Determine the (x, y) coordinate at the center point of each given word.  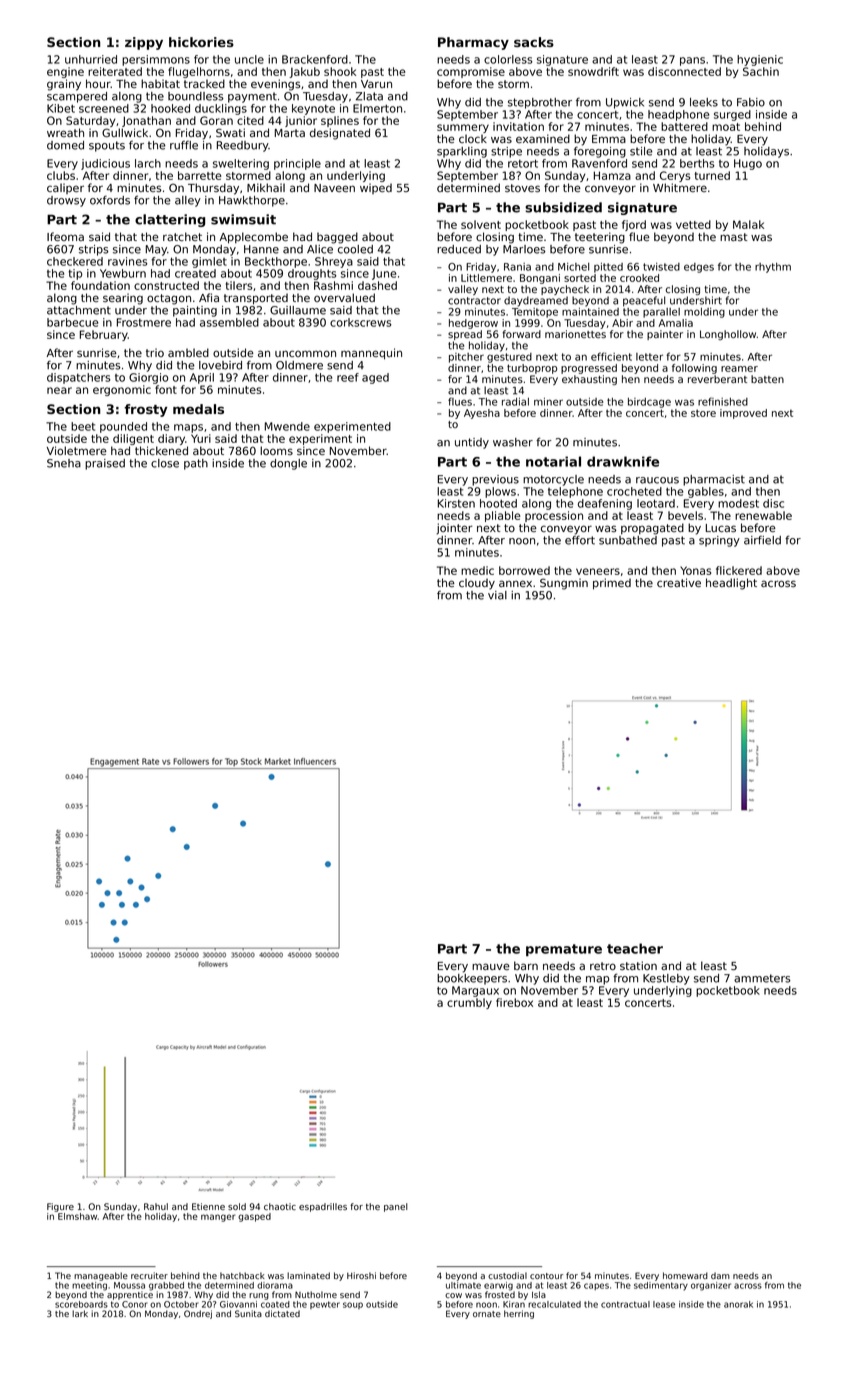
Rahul (156, 1206)
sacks (534, 42)
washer (513, 442)
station (638, 965)
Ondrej (198, 1314)
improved (743, 414)
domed (65, 145)
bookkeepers (472, 979)
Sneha (64, 463)
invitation (518, 126)
